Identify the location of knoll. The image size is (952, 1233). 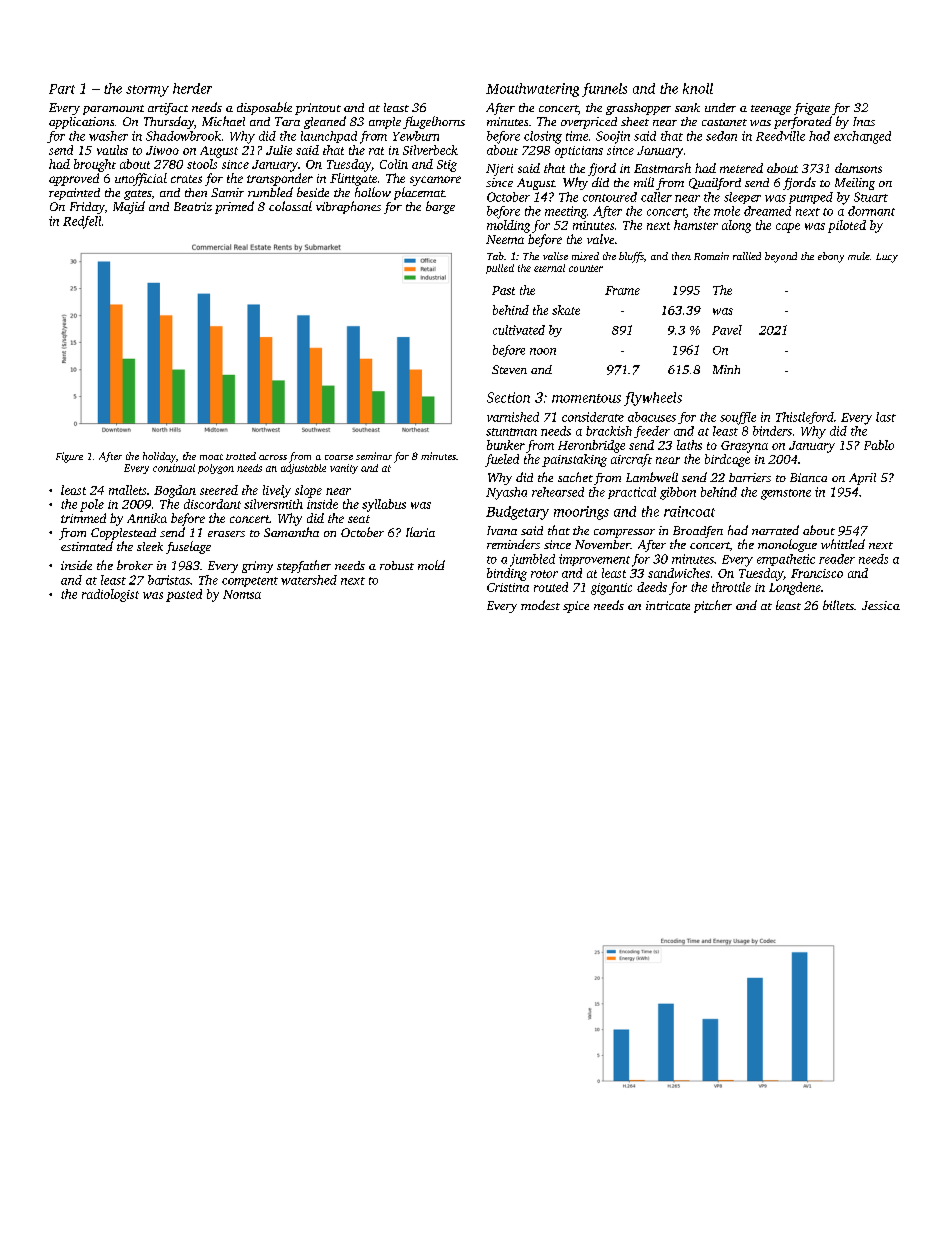
(698, 88).
